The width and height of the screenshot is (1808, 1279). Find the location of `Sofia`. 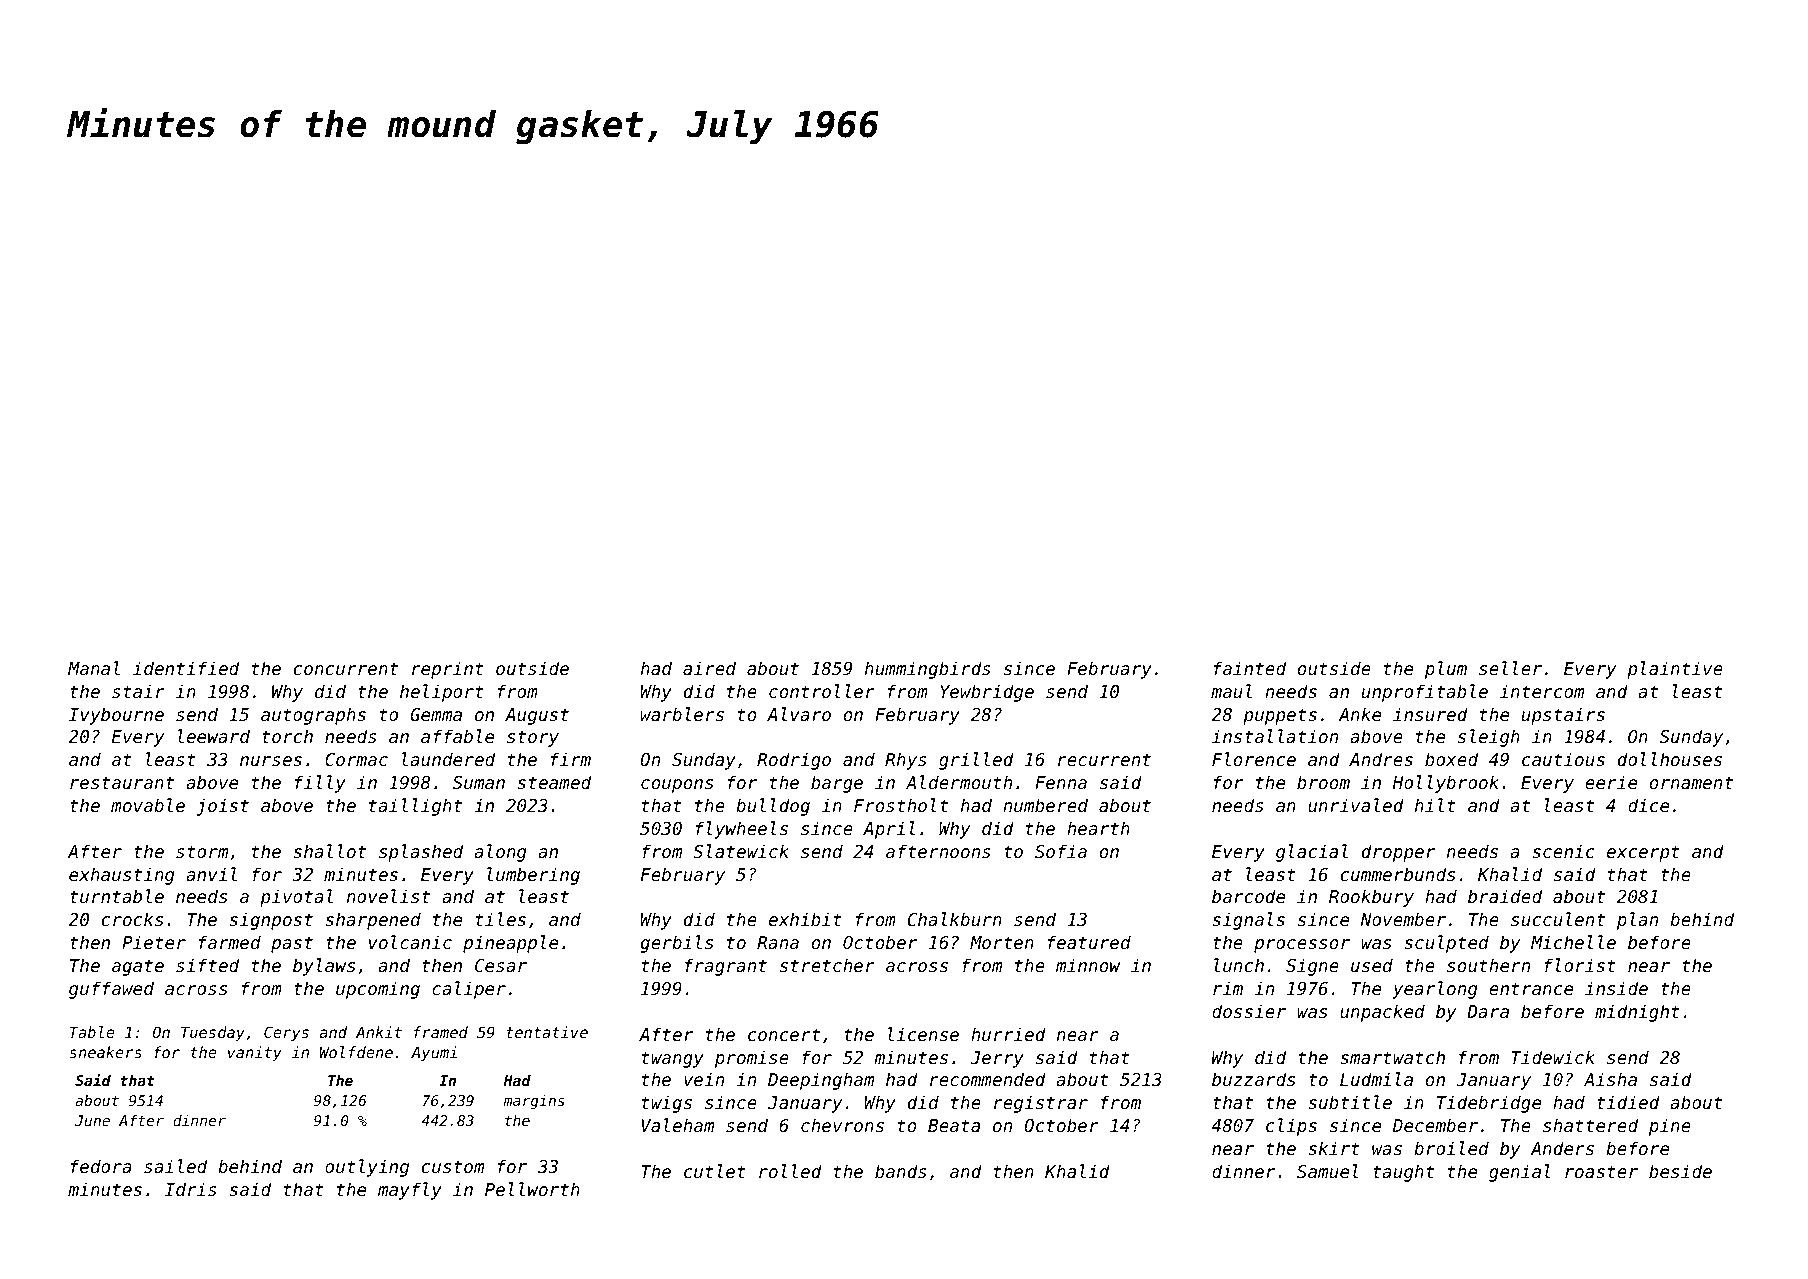

Sofia is located at coordinates (1061, 851).
